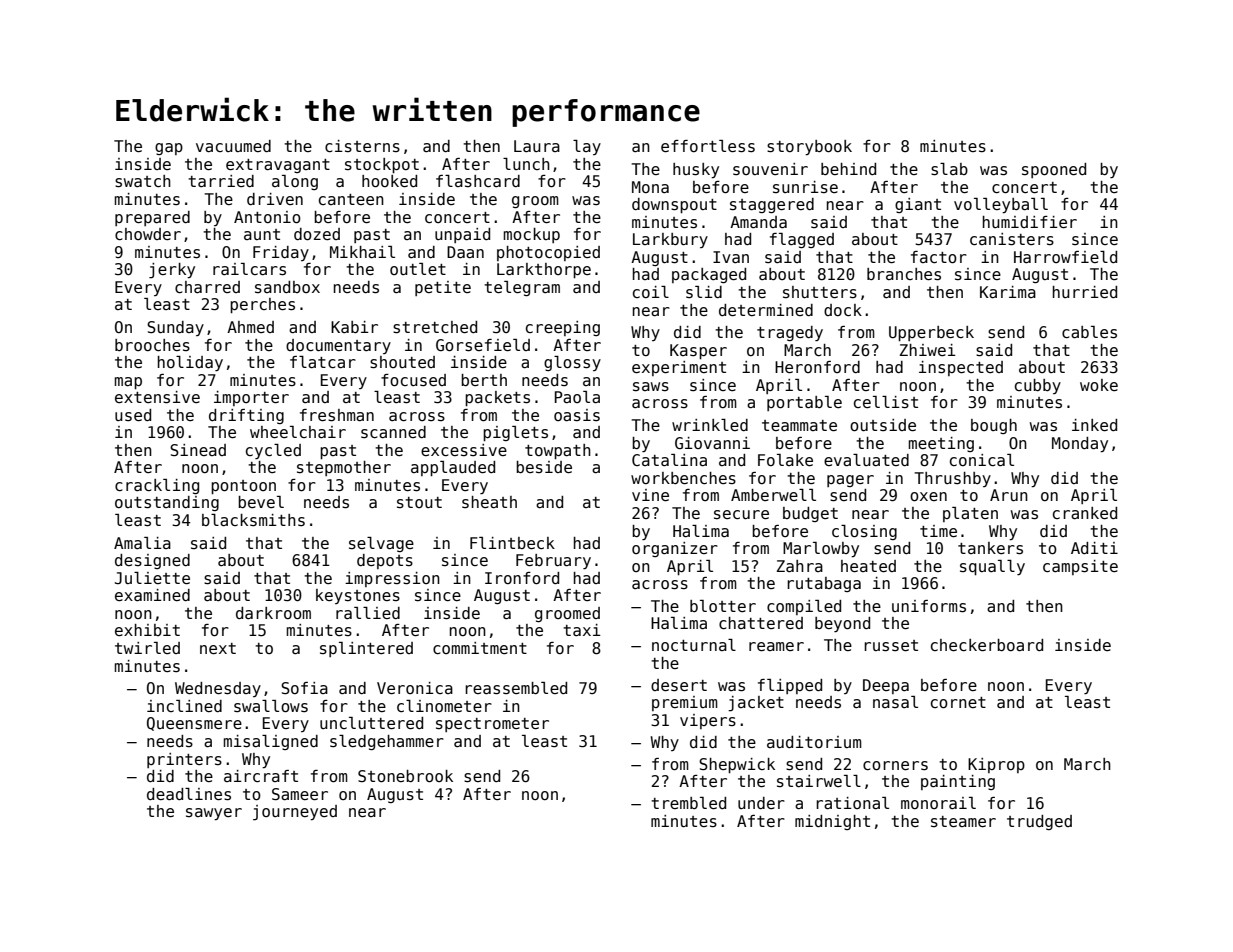  I want to click on vacuumed, so click(233, 146).
